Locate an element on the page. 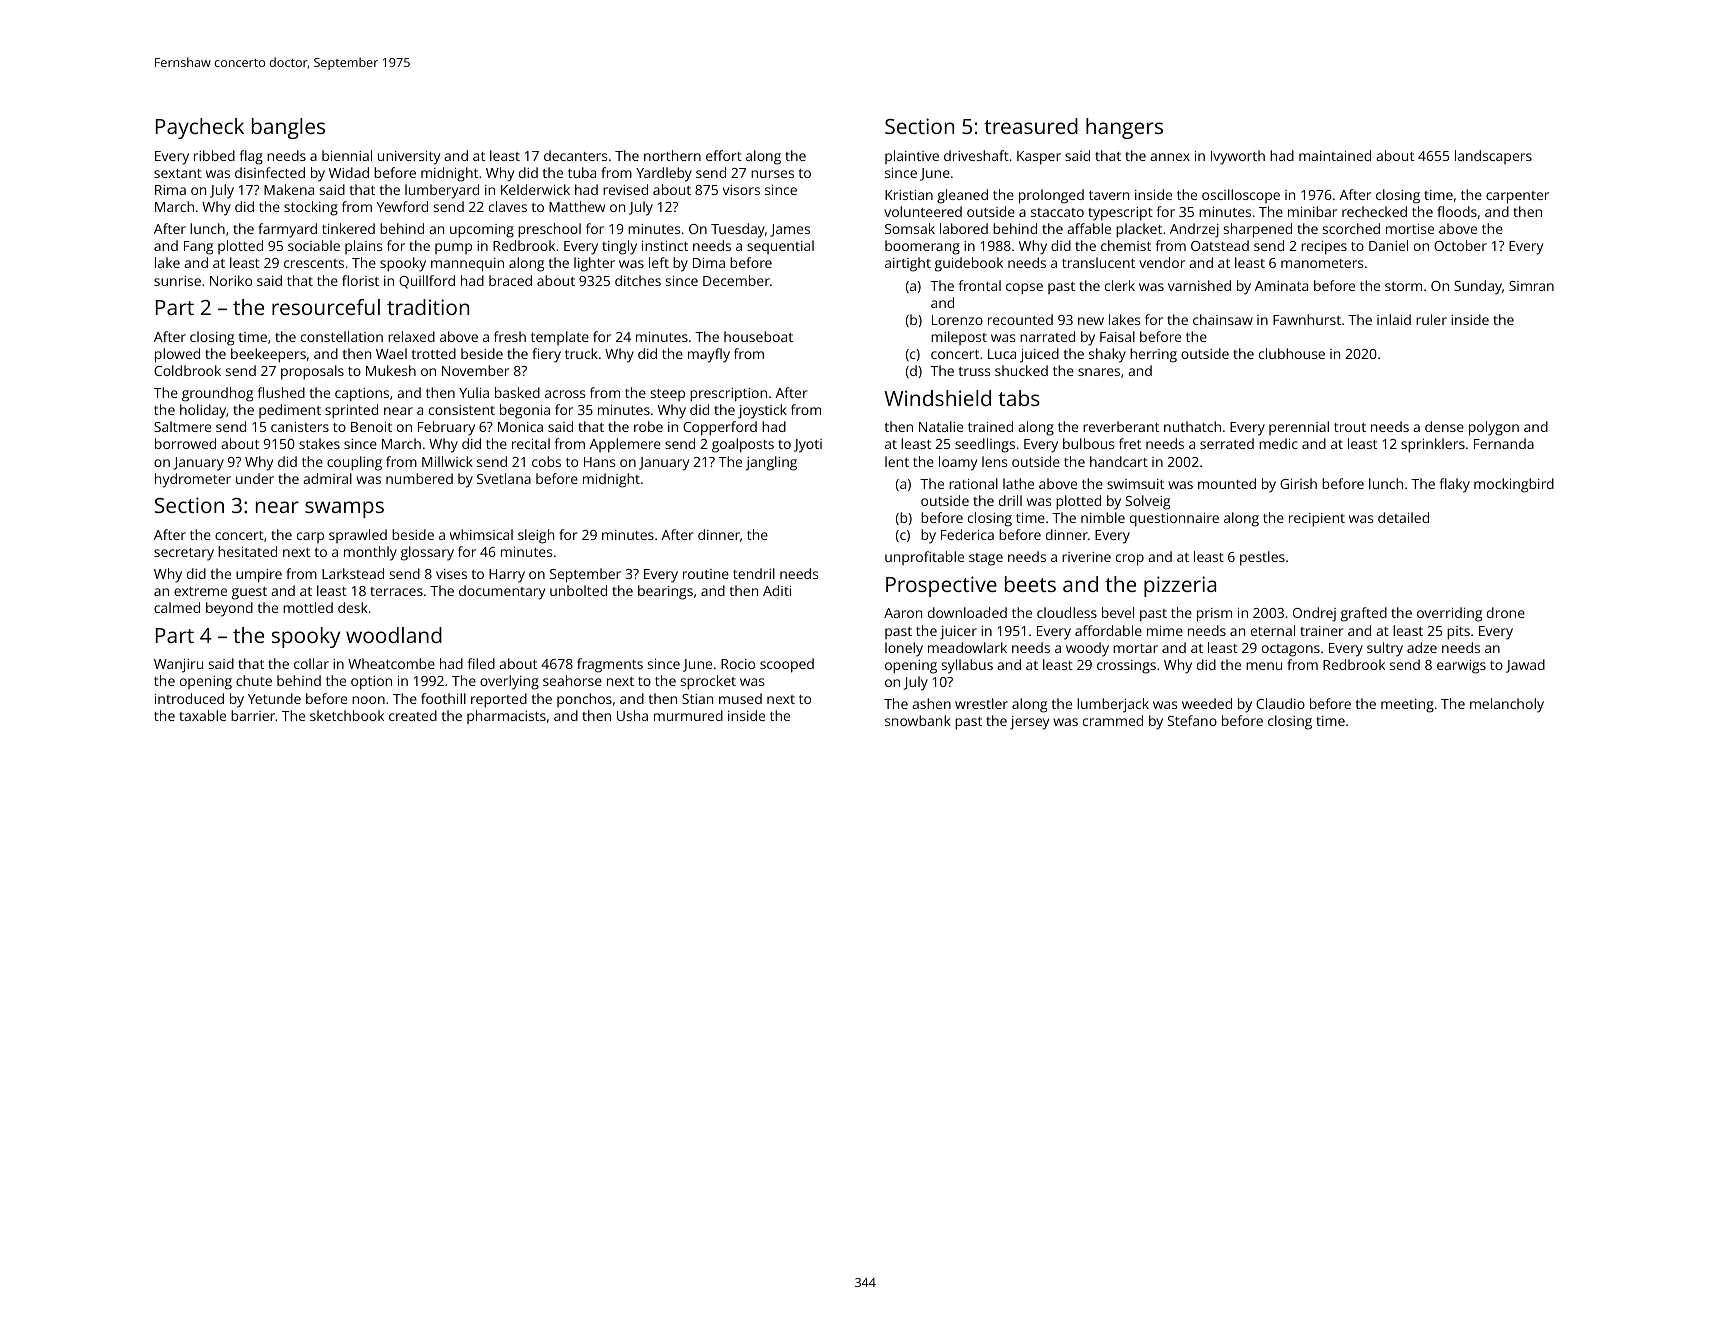 This document has height=1321, width=1709. landscapers is located at coordinates (1493, 157).
